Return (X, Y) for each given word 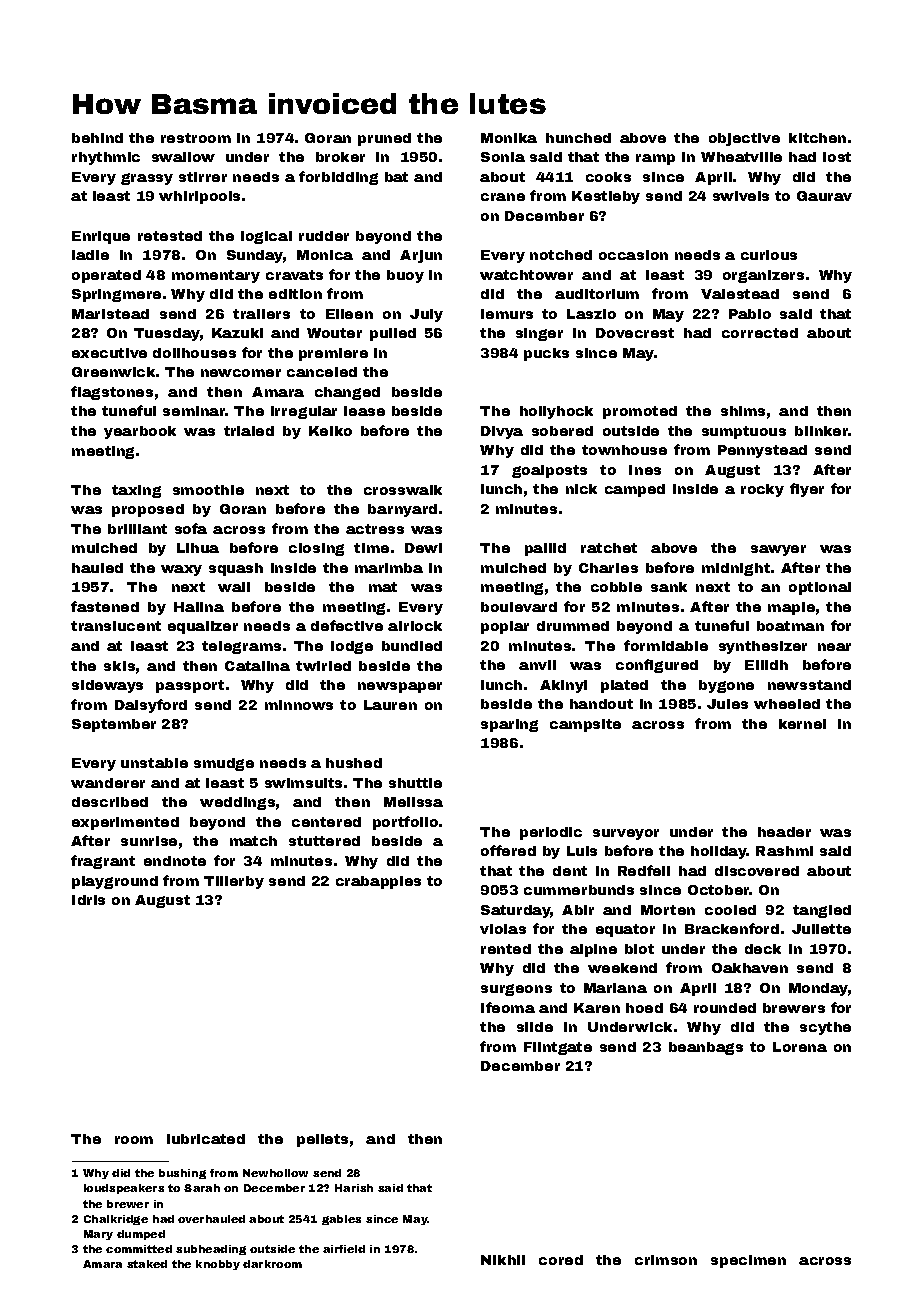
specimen (748, 1261)
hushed (354, 763)
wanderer (108, 783)
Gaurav (824, 196)
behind (97, 138)
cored (561, 1260)
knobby (218, 1265)
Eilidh (766, 665)
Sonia (503, 157)
